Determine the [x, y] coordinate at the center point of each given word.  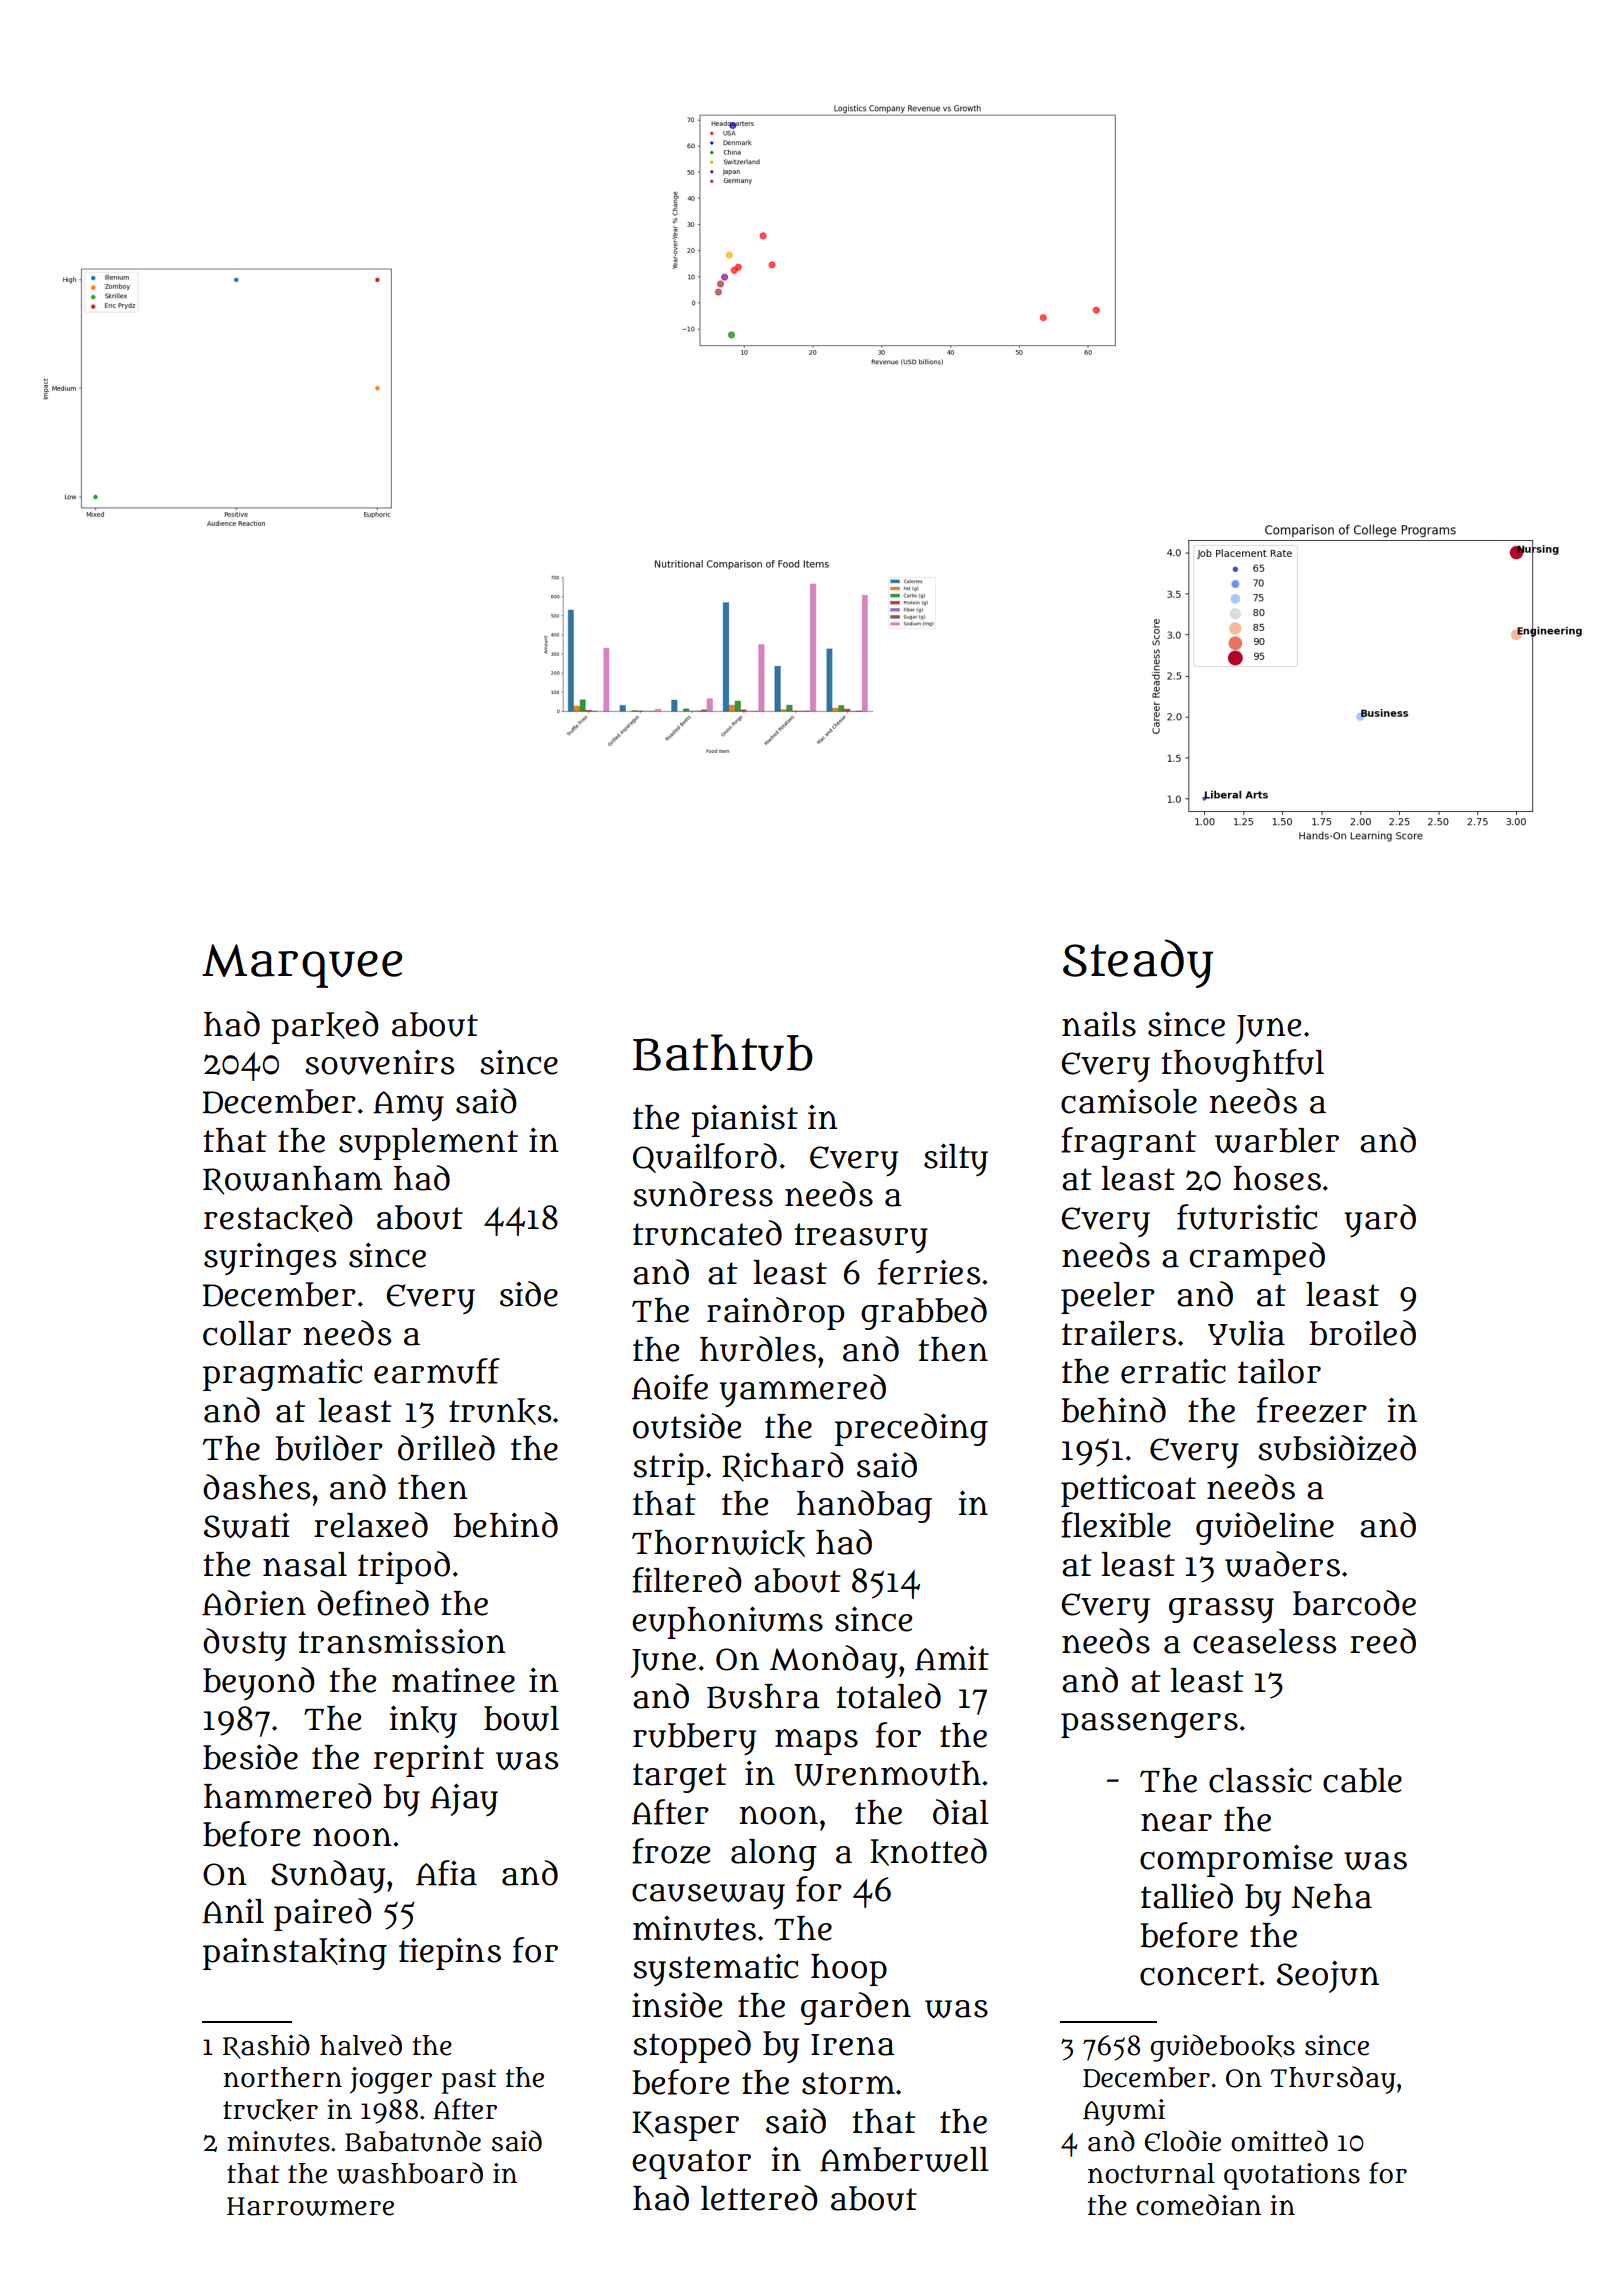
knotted [928, 1852]
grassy [1221, 1610]
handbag [864, 1506]
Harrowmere [310, 2206]
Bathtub [723, 1052]
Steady [1138, 963]
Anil [233, 1911]
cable [1362, 1780]
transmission [402, 1641]
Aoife [670, 1387]
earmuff [437, 1371]
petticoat [1128, 1491]
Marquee [302, 966]
